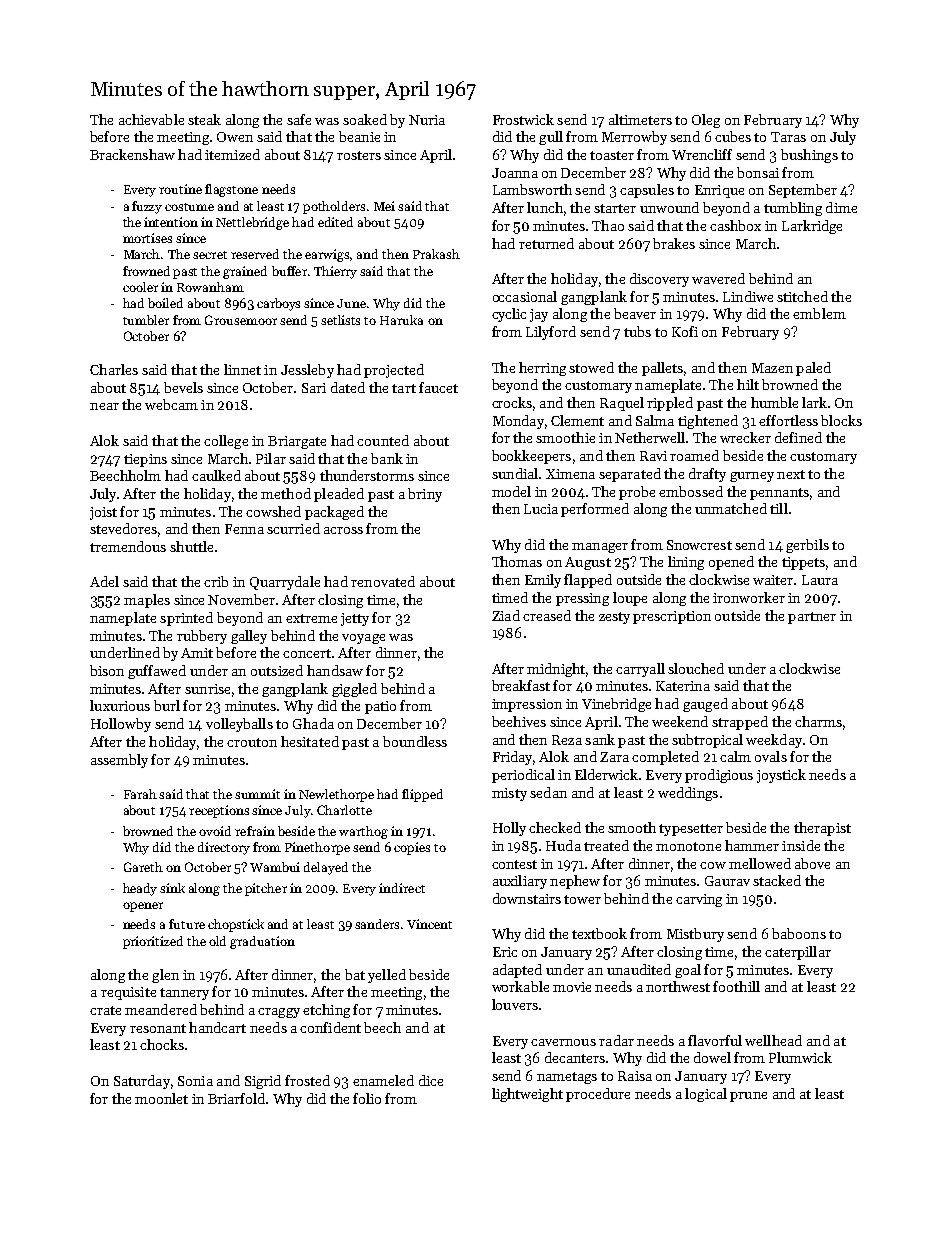  I want to click on bushings, so click(809, 156).
